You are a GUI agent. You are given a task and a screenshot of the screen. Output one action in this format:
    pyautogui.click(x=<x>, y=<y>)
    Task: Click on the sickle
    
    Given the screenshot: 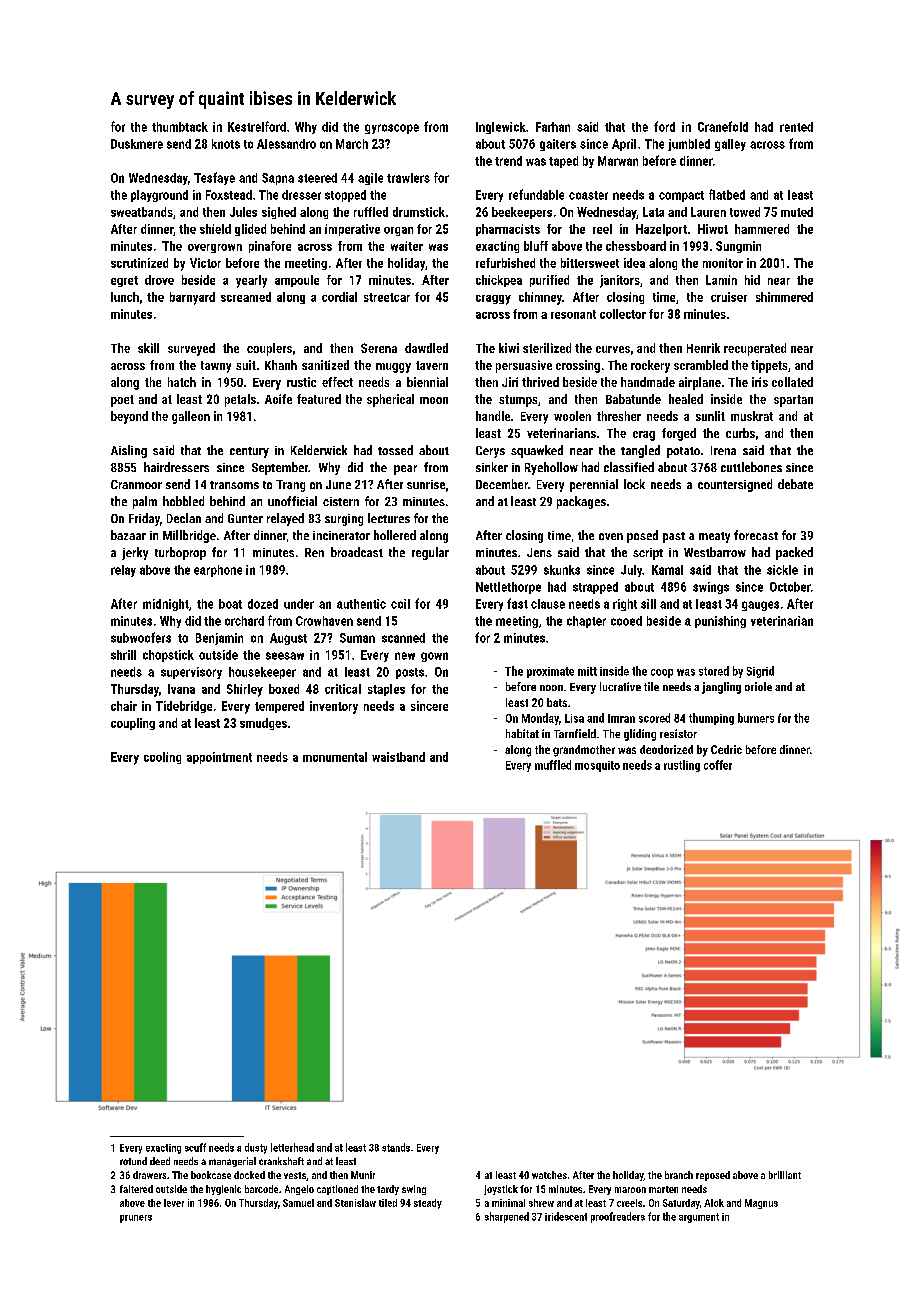 What is the action you would take?
    pyautogui.click(x=782, y=570)
